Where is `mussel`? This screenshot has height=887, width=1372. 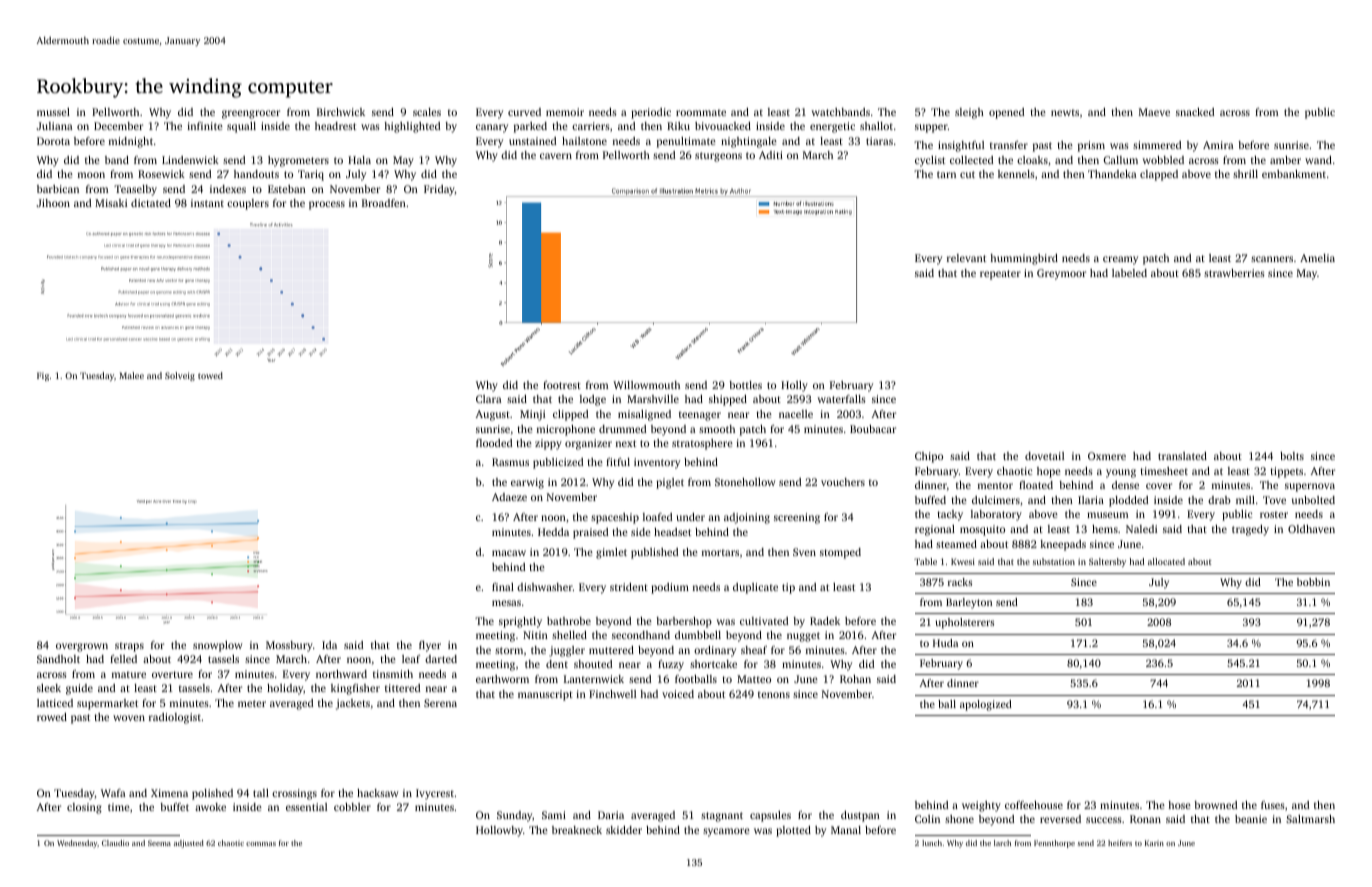
mussel is located at coordinates (53, 112).
